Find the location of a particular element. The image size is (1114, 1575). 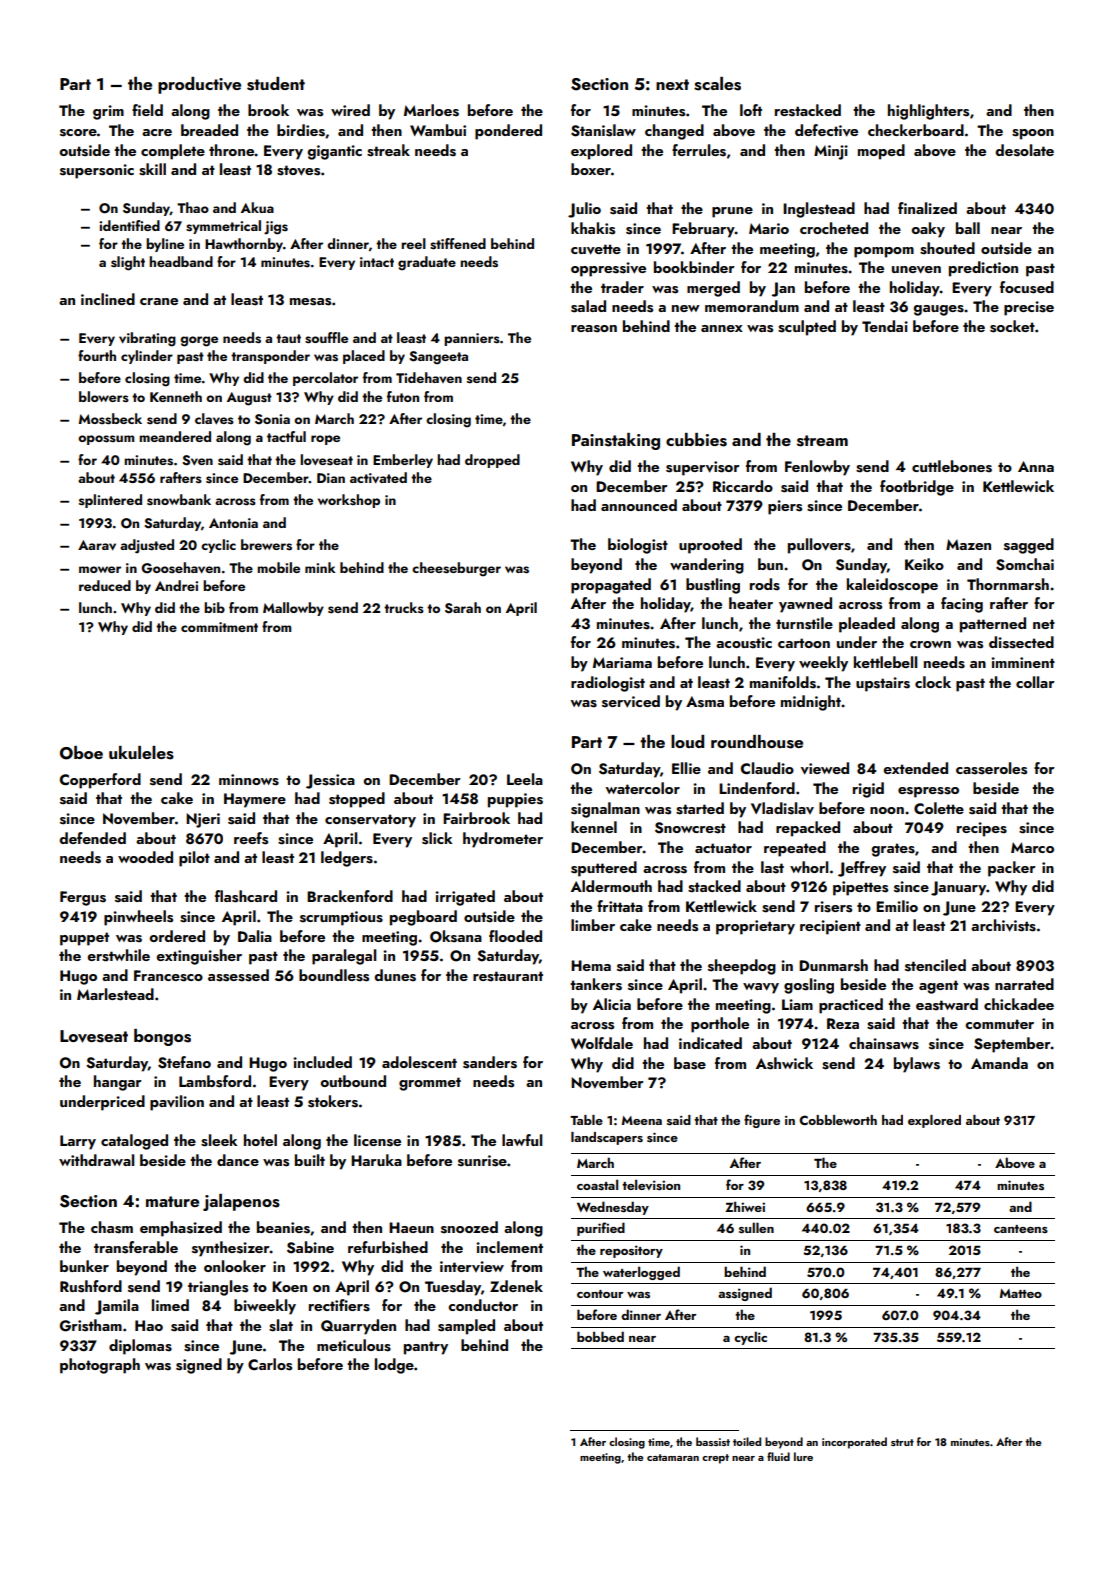

Matteo is located at coordinates (1021, 1293).
